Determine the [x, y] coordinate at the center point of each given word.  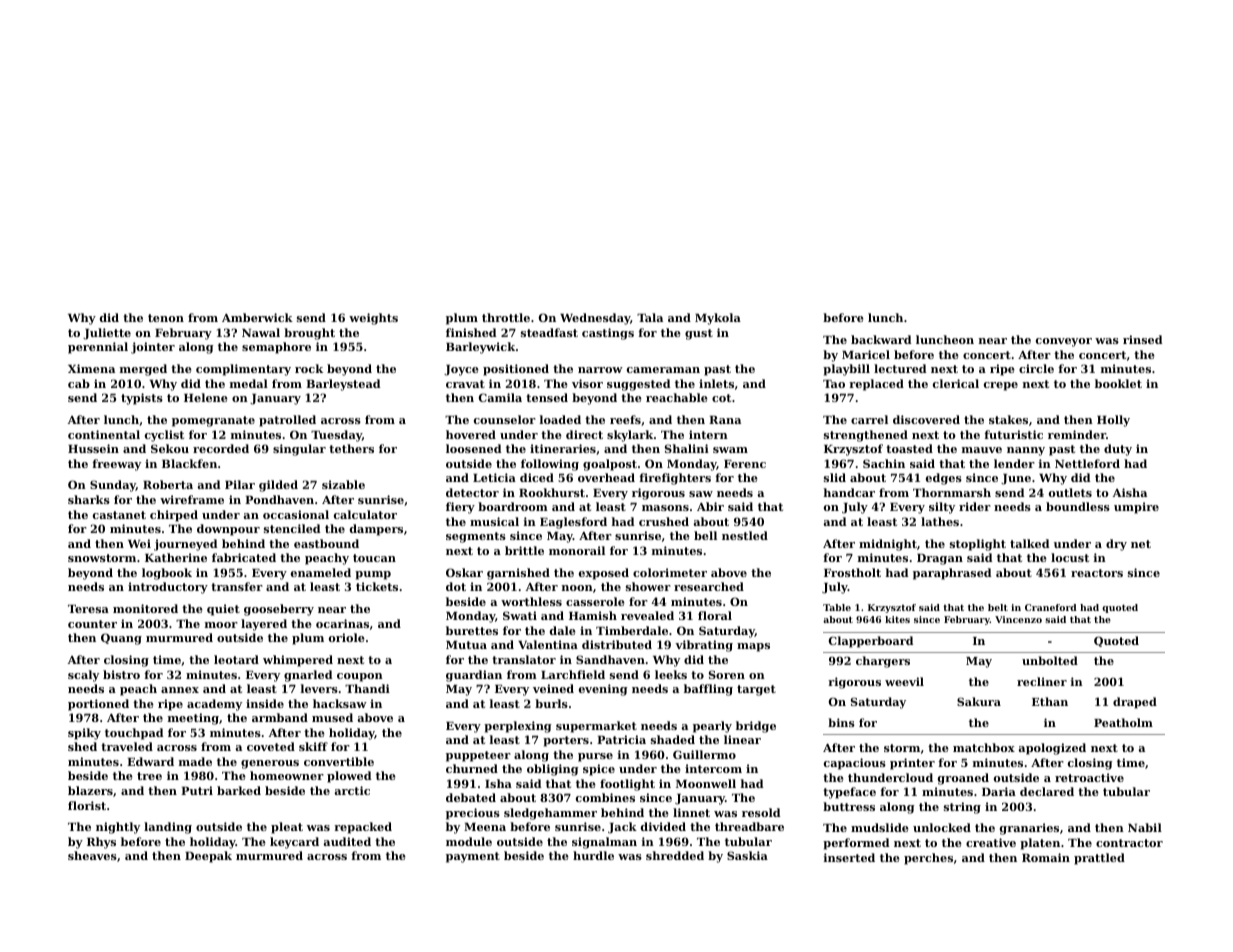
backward [881, 339]
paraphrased [952, 574]
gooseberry [279, 610]
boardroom [513, 506]
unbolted [1050, 660]
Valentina [548, 644]
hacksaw [340, 703]
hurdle [593, 855]
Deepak [208, 857]
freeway [116, 465]
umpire [1136, 508]
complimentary [243, 370]
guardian [474, 676]
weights [373, 319]
